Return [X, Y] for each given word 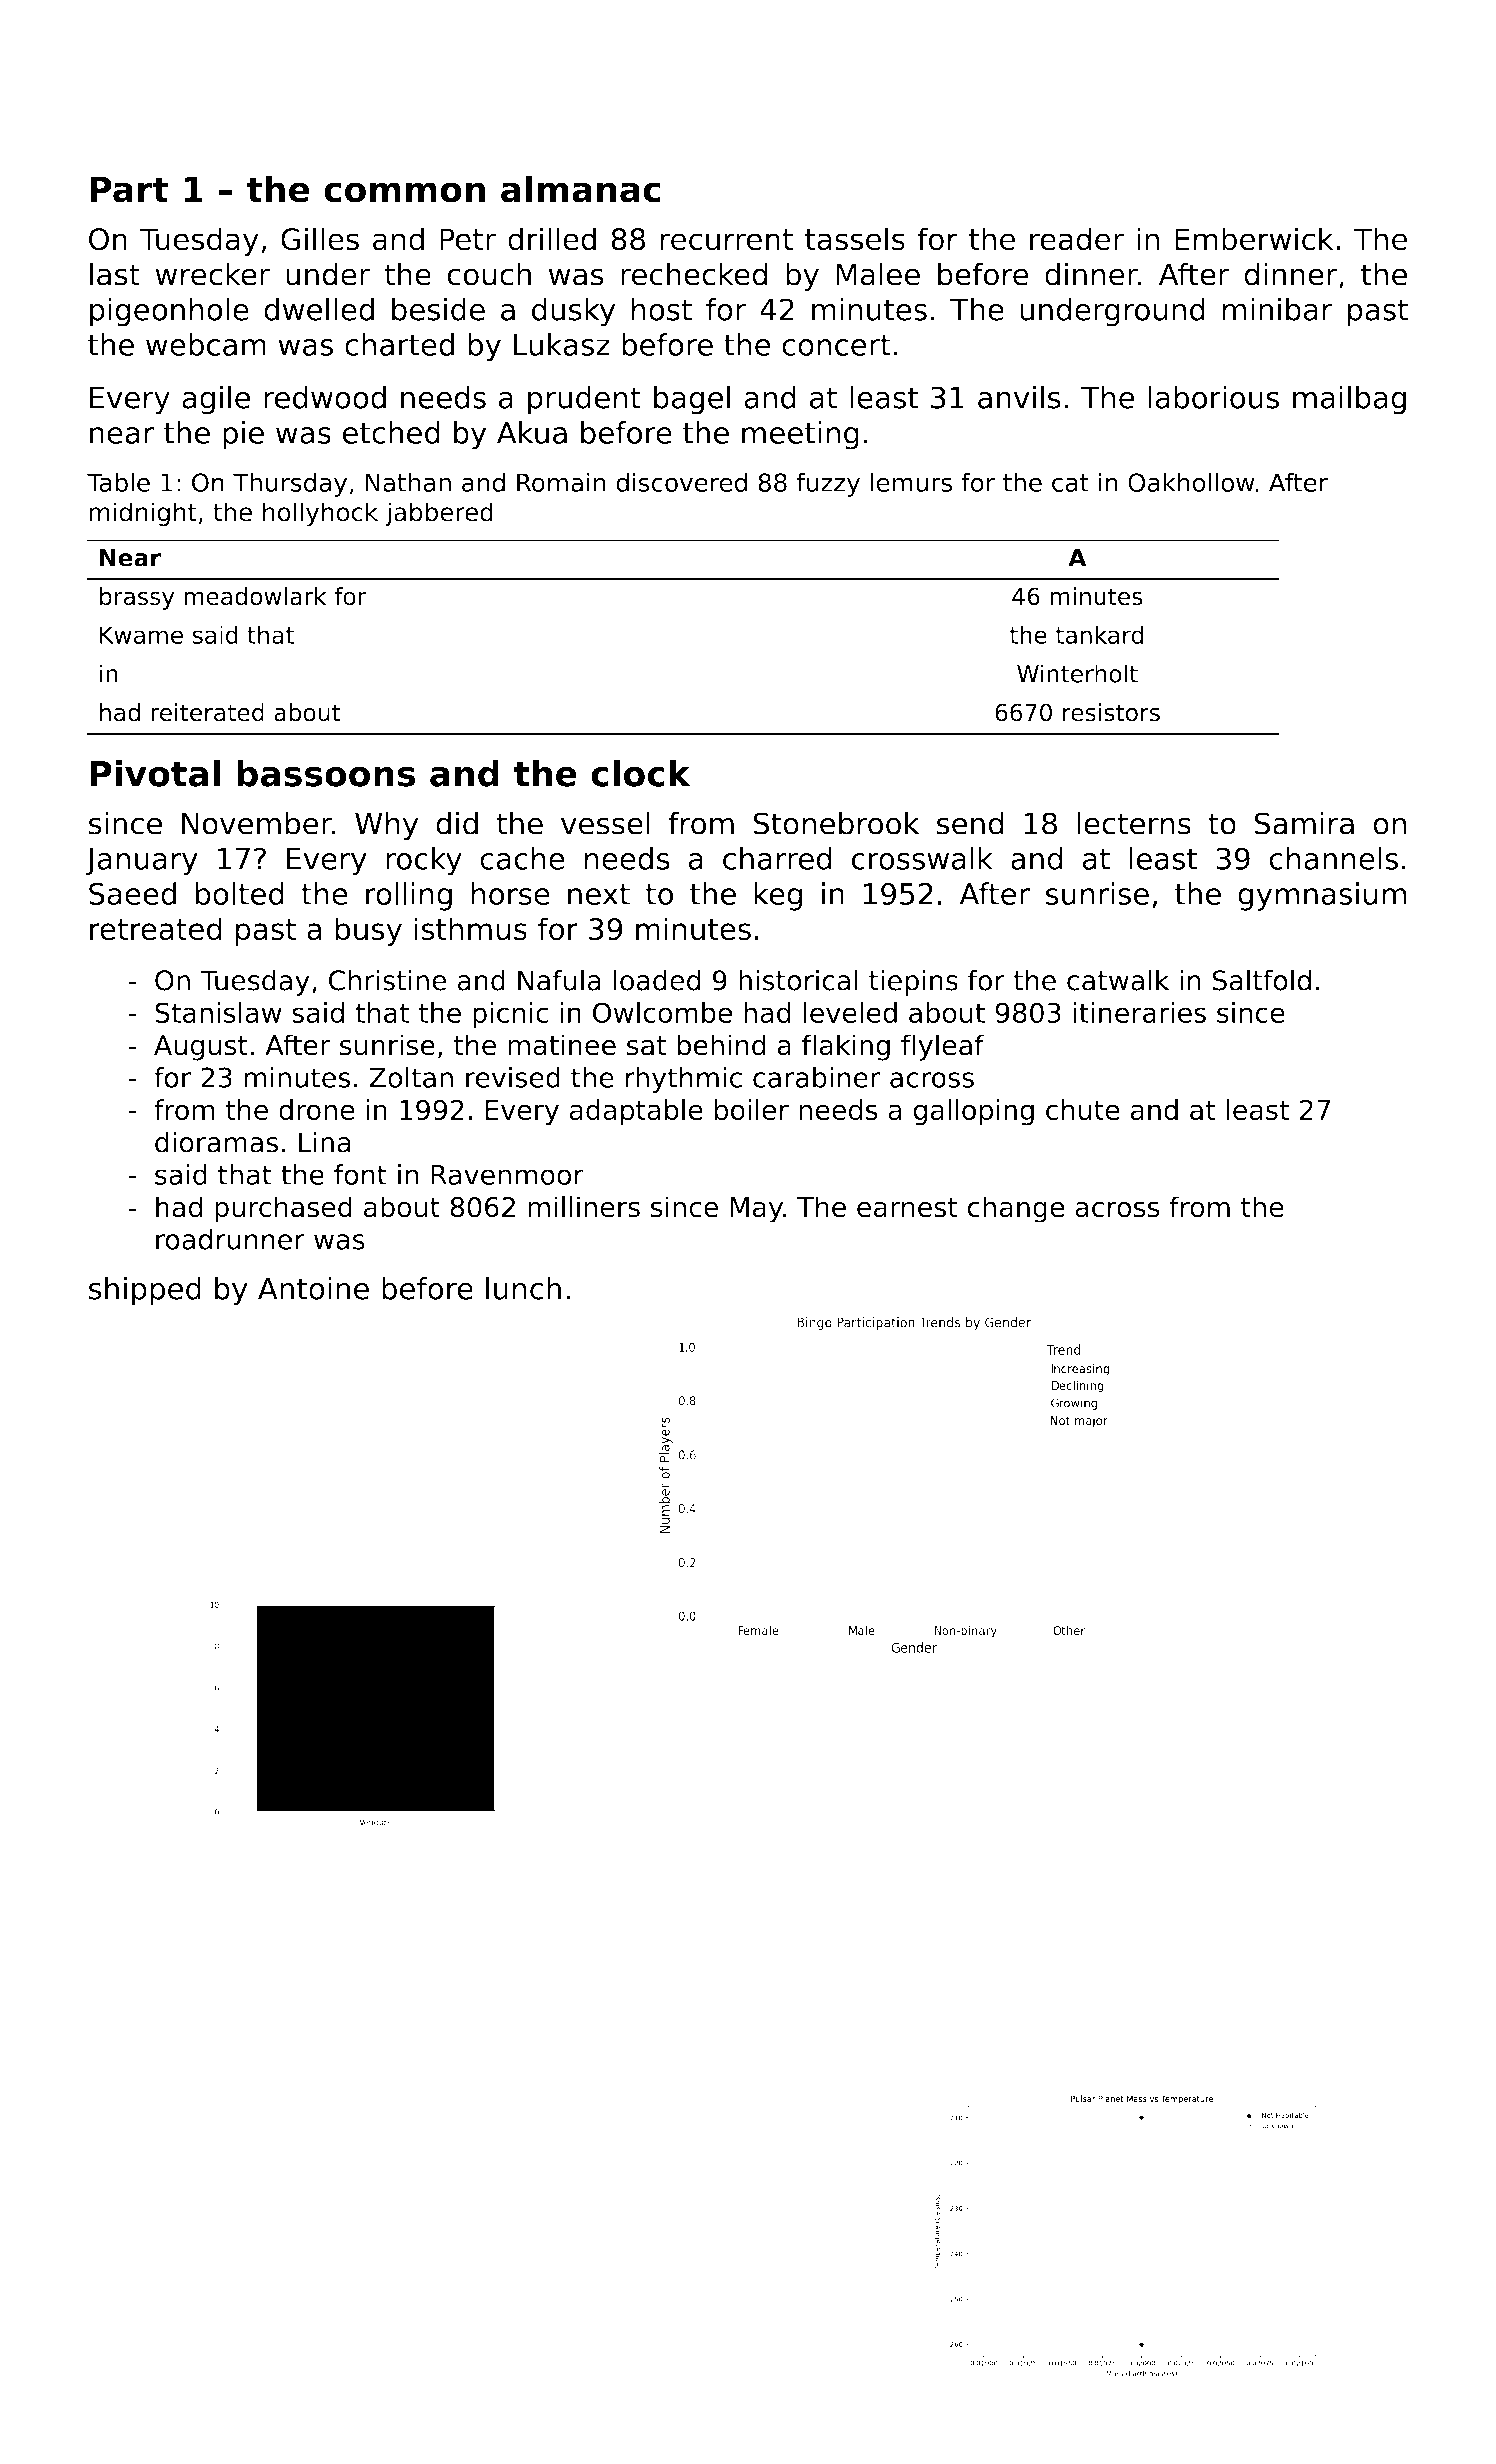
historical [798, 980]
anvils [1019, 397]
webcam [206, 344]
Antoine [313, 1288]
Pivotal [155, 773]
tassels [855, 239]
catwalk [1118, 980]
